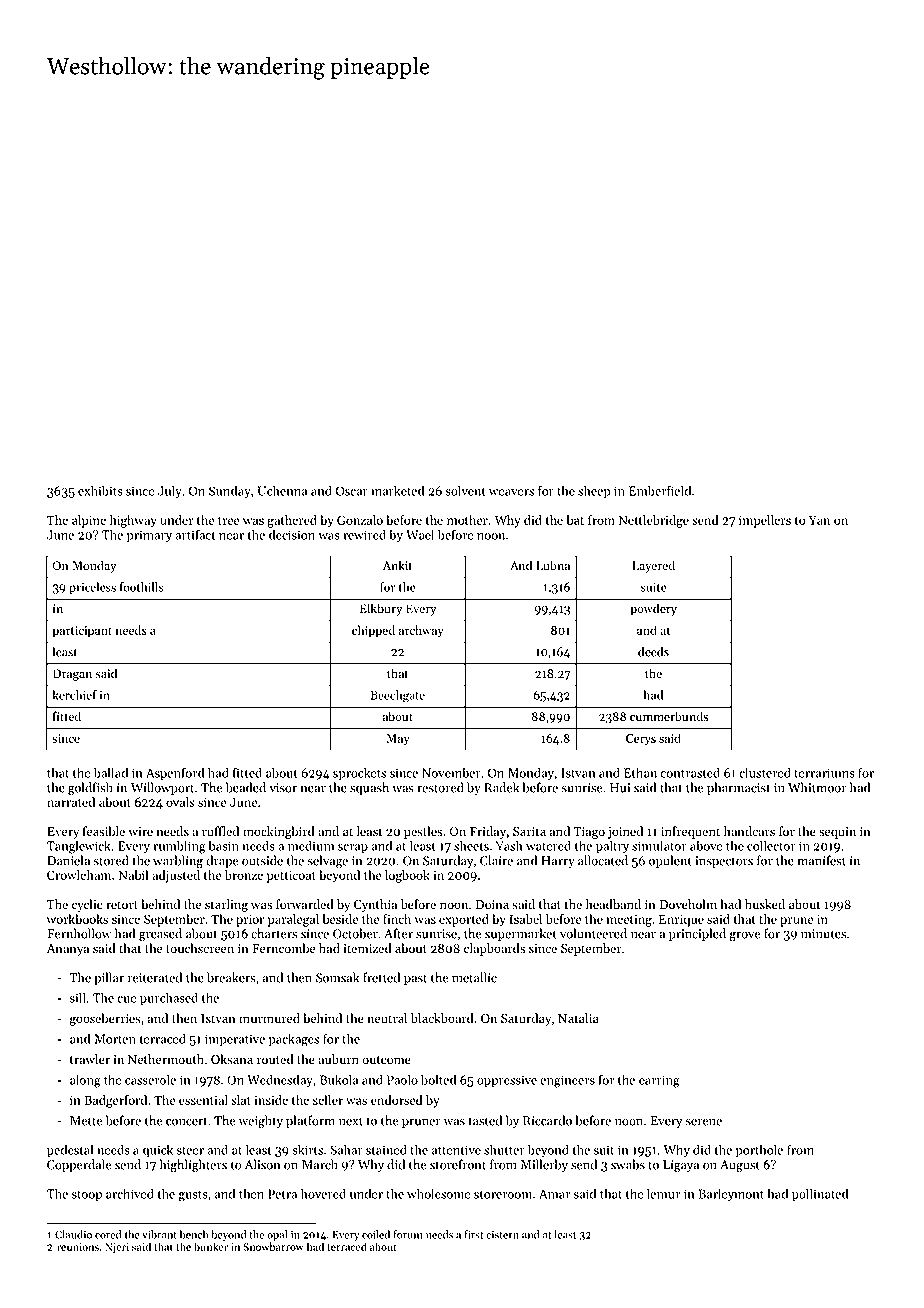 This screenshot has width=924, height=1308. What do you see at coordinates (397, 696) in the screenshot?
I see `Beechgate` at bounding box center [397, 696].
